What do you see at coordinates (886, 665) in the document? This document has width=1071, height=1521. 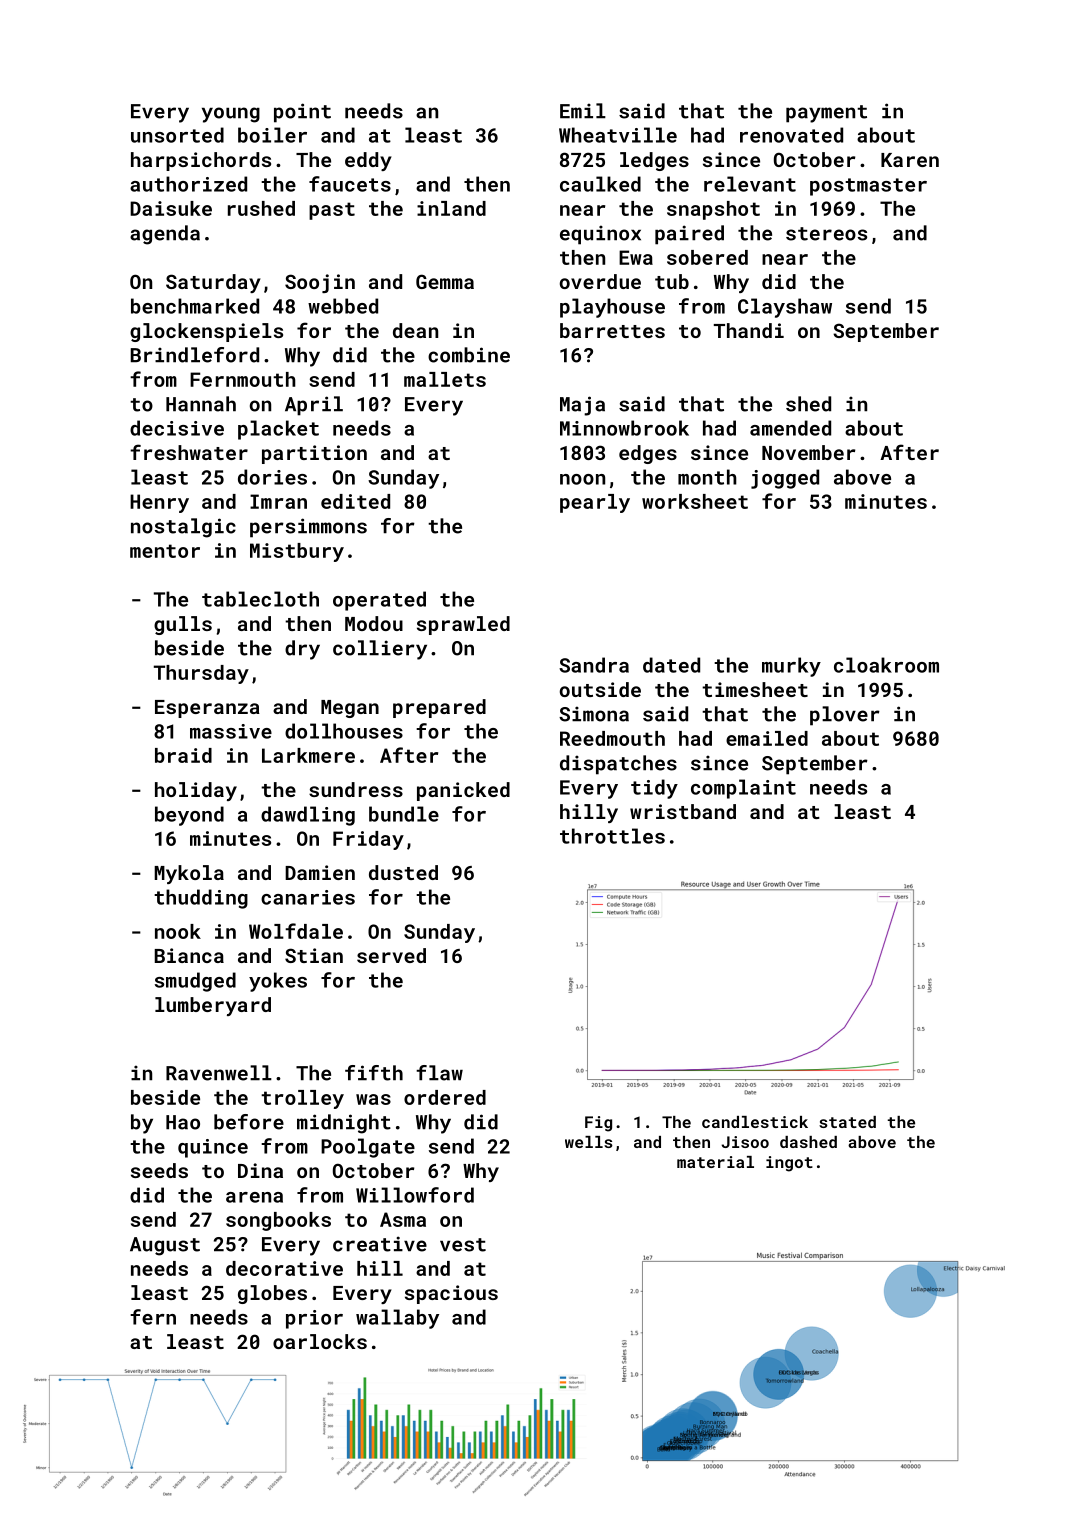 I see `cloakroom` at bounding box center [886, 665].
